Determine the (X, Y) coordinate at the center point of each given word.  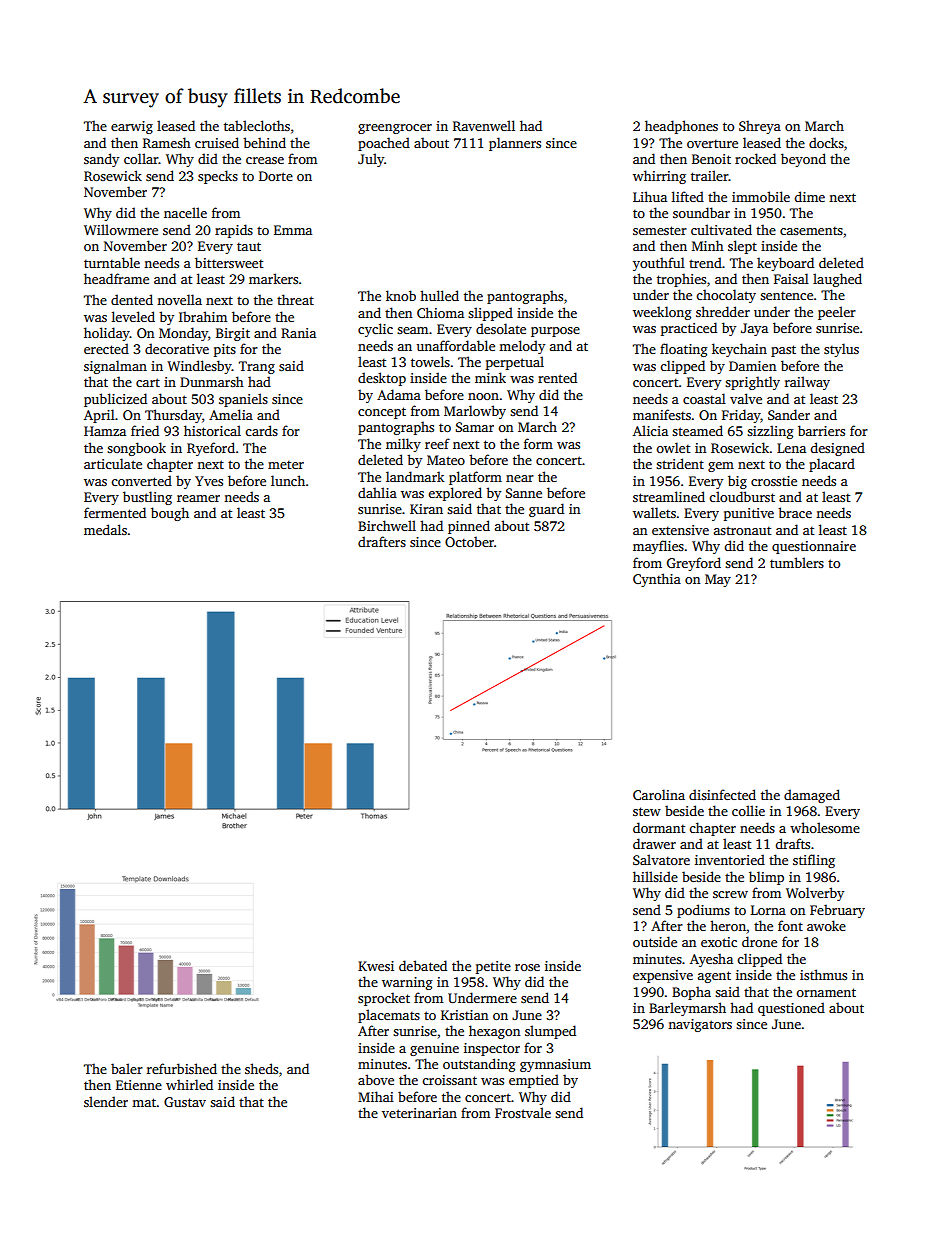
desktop (382, 379)
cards (261, 430)
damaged (812, 796)
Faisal (791, 278)
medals (105, 529)
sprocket (384, 999)
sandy (101, 160)
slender (106, 1101)
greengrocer (395, 129)
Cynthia (657, 580)
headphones (681, 127)
